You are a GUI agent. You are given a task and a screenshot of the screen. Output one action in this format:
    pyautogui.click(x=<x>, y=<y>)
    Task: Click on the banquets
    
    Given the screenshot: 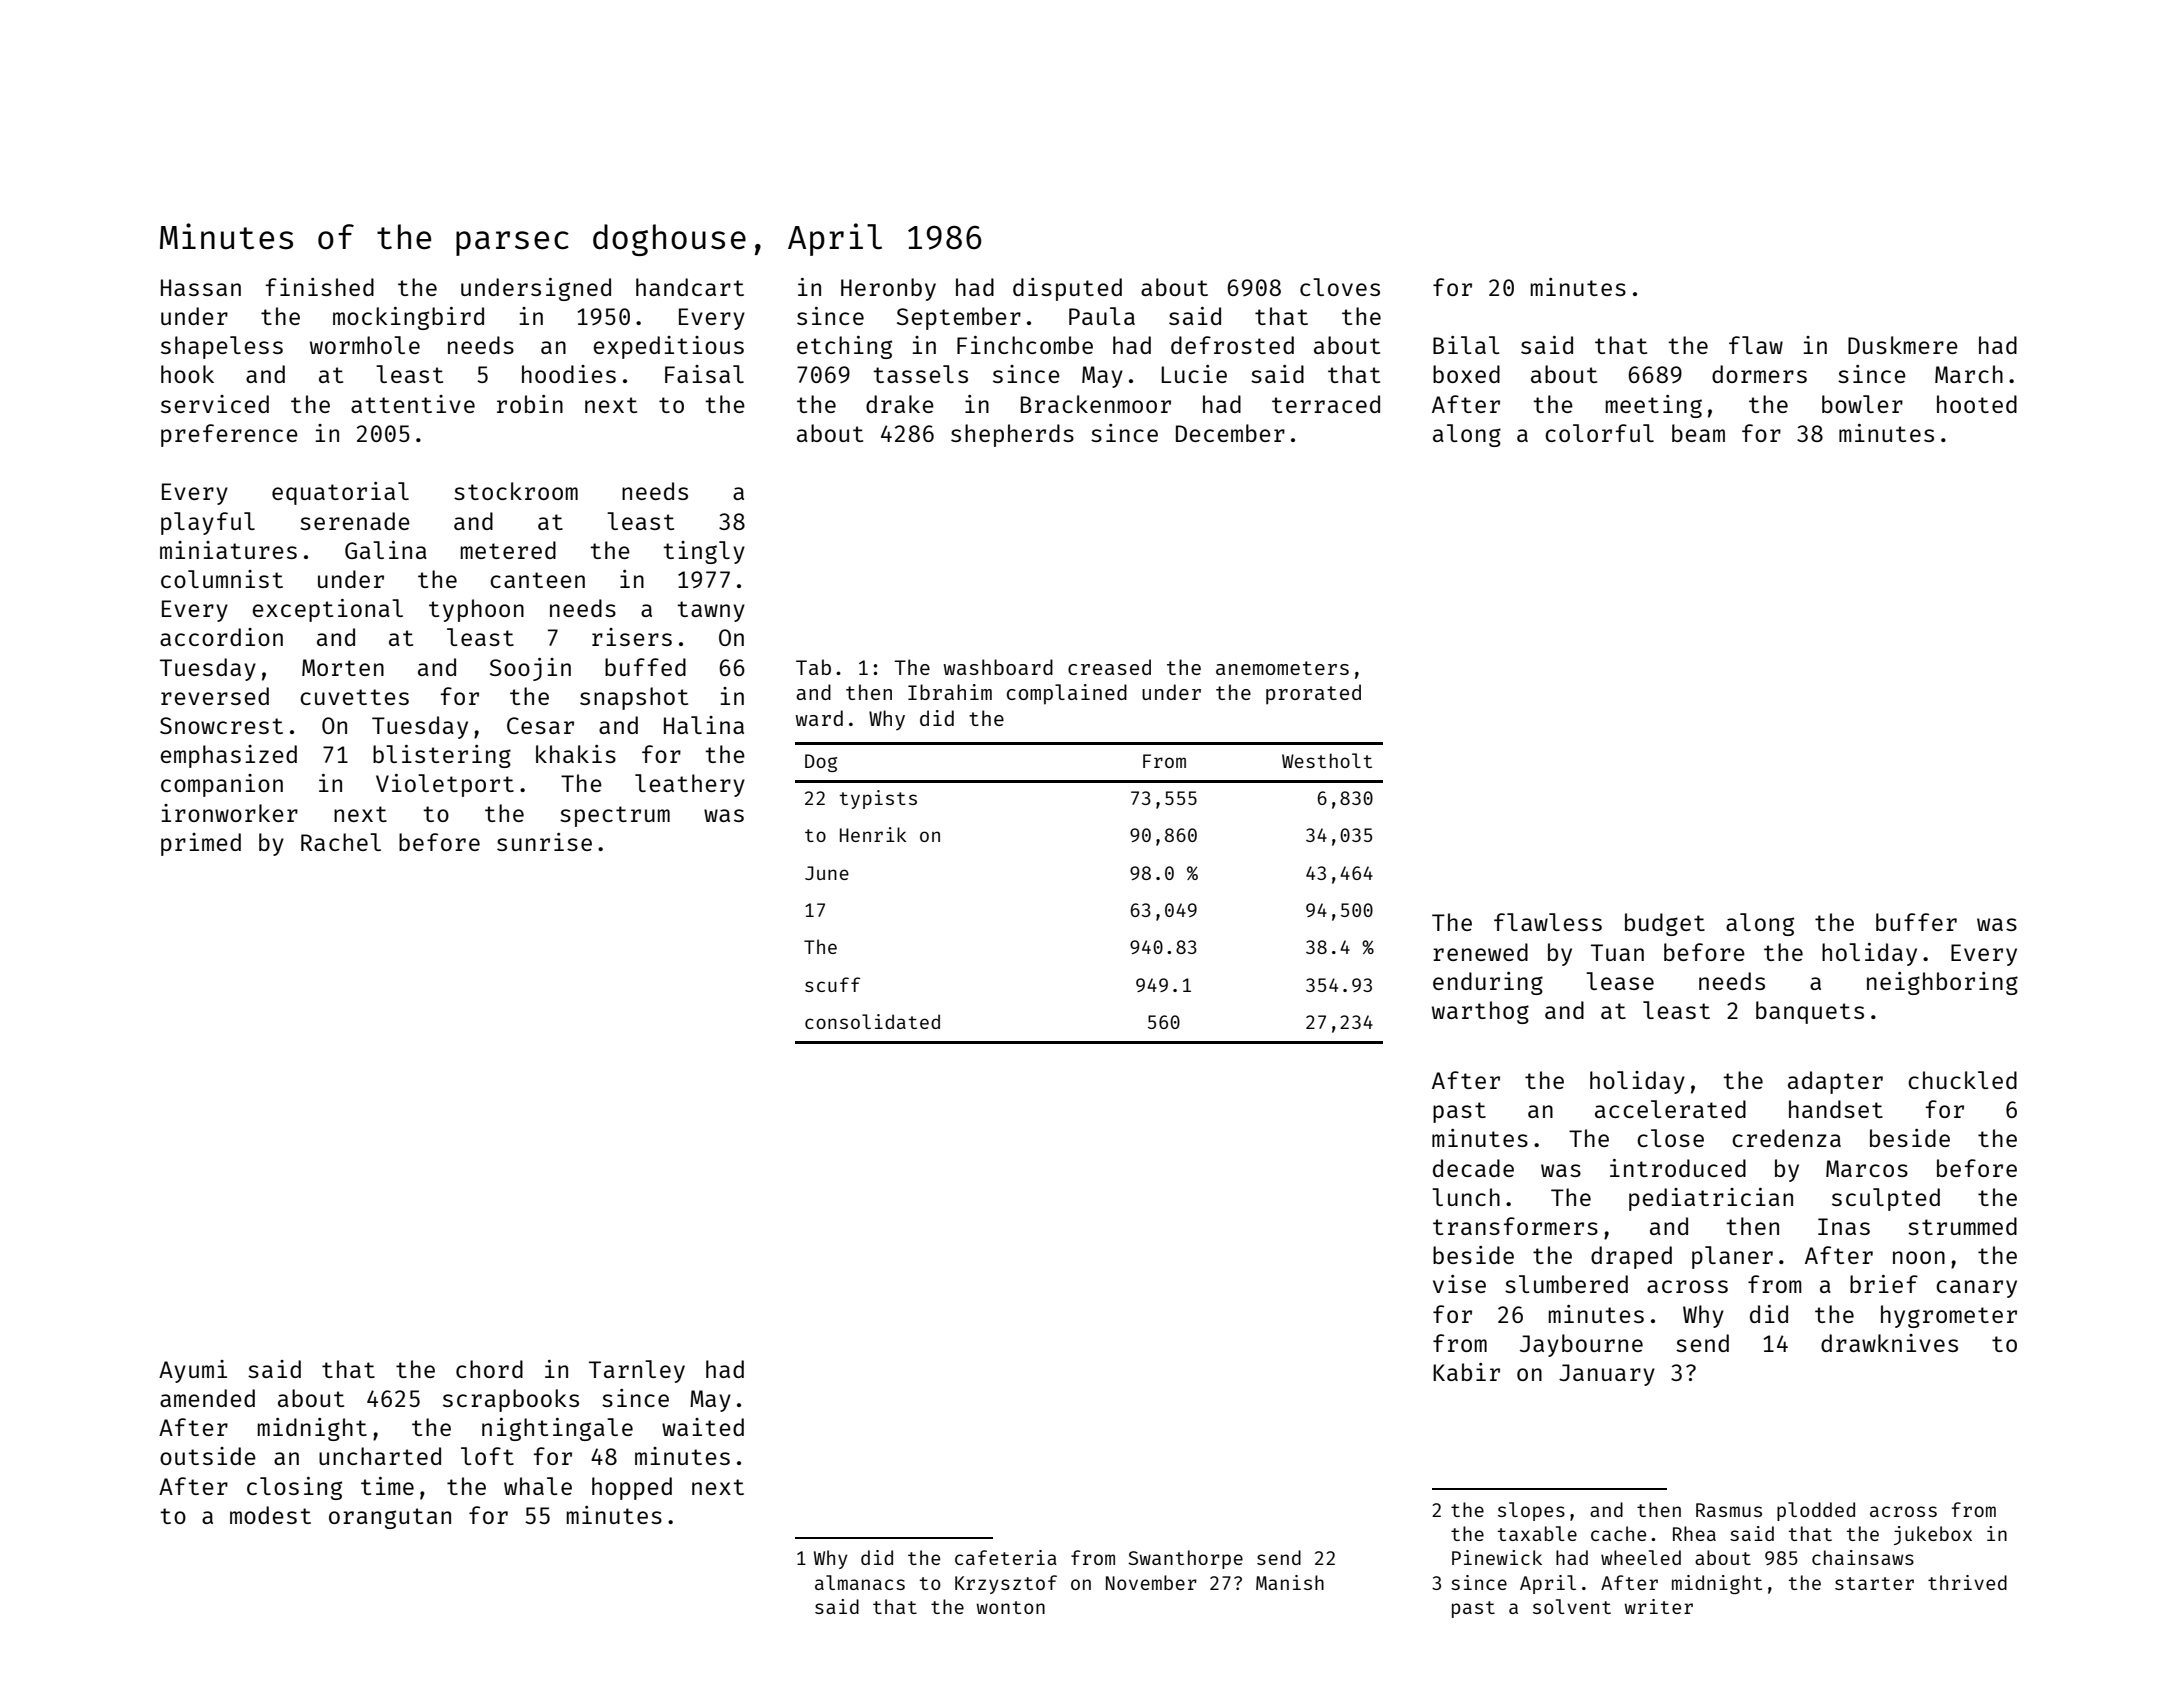 What is the action you would take?
    pyautogui.click(x=1810, y=1012)
